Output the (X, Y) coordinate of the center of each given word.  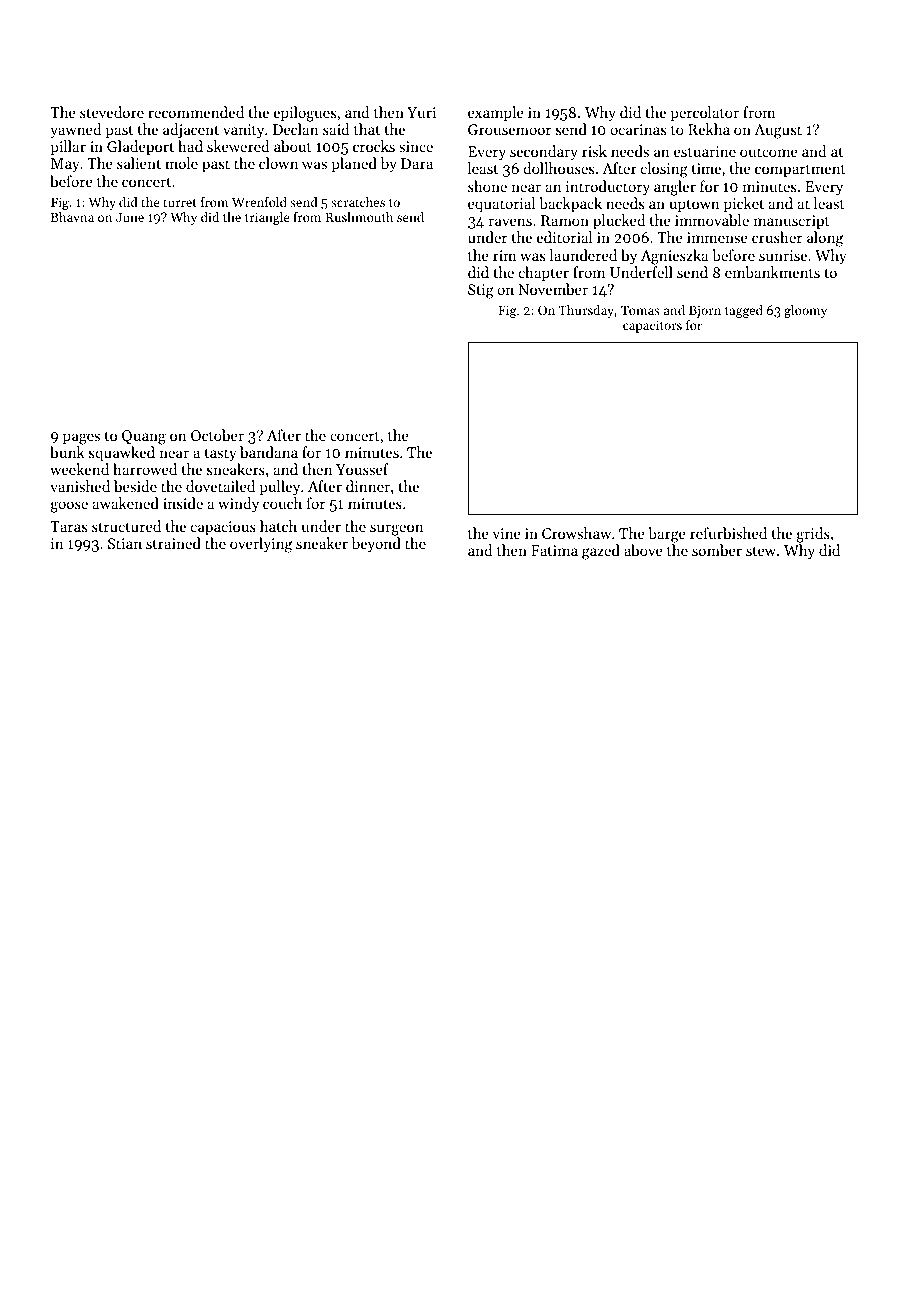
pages (81, 439)
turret (180, 203)
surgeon (397, 530)
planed (354, 164)
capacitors (652, 326)
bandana (269, 452)
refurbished (728, 533)
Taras (68, 526)
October (217, 435)
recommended (196, 112)
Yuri (421, 112)
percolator (705, 113)
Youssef (362, 469)
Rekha (709, 129)
